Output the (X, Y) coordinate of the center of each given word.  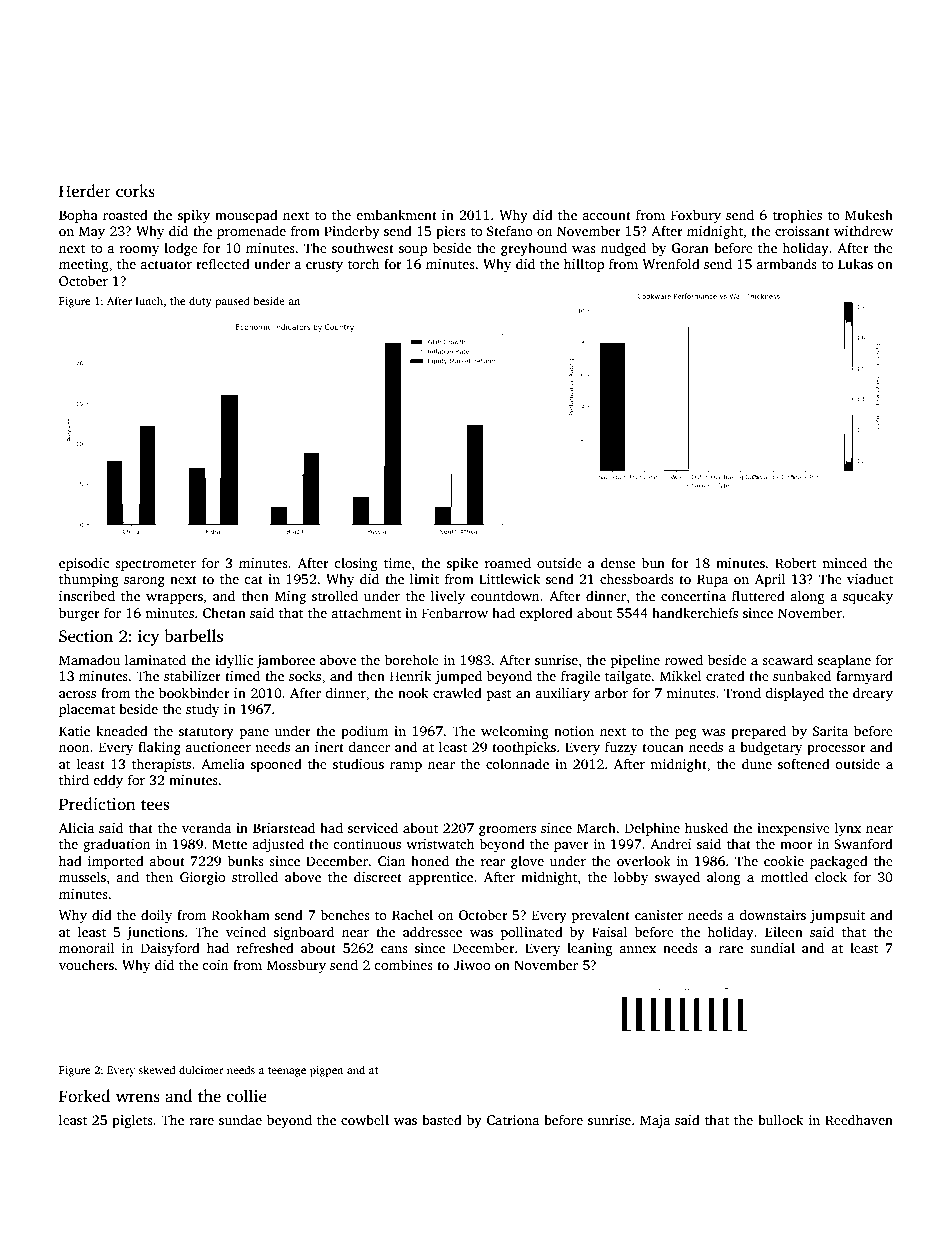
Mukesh (869, 214)
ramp (406, 767)
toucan (663, 747)
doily (156, 916)
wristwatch (440, 843)
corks (135, 191)
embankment (396, 214)
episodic (84, 564)
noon (74, 748)
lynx (848, 829)
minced (844, 562)
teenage (287, 1072)
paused (232, 302)
